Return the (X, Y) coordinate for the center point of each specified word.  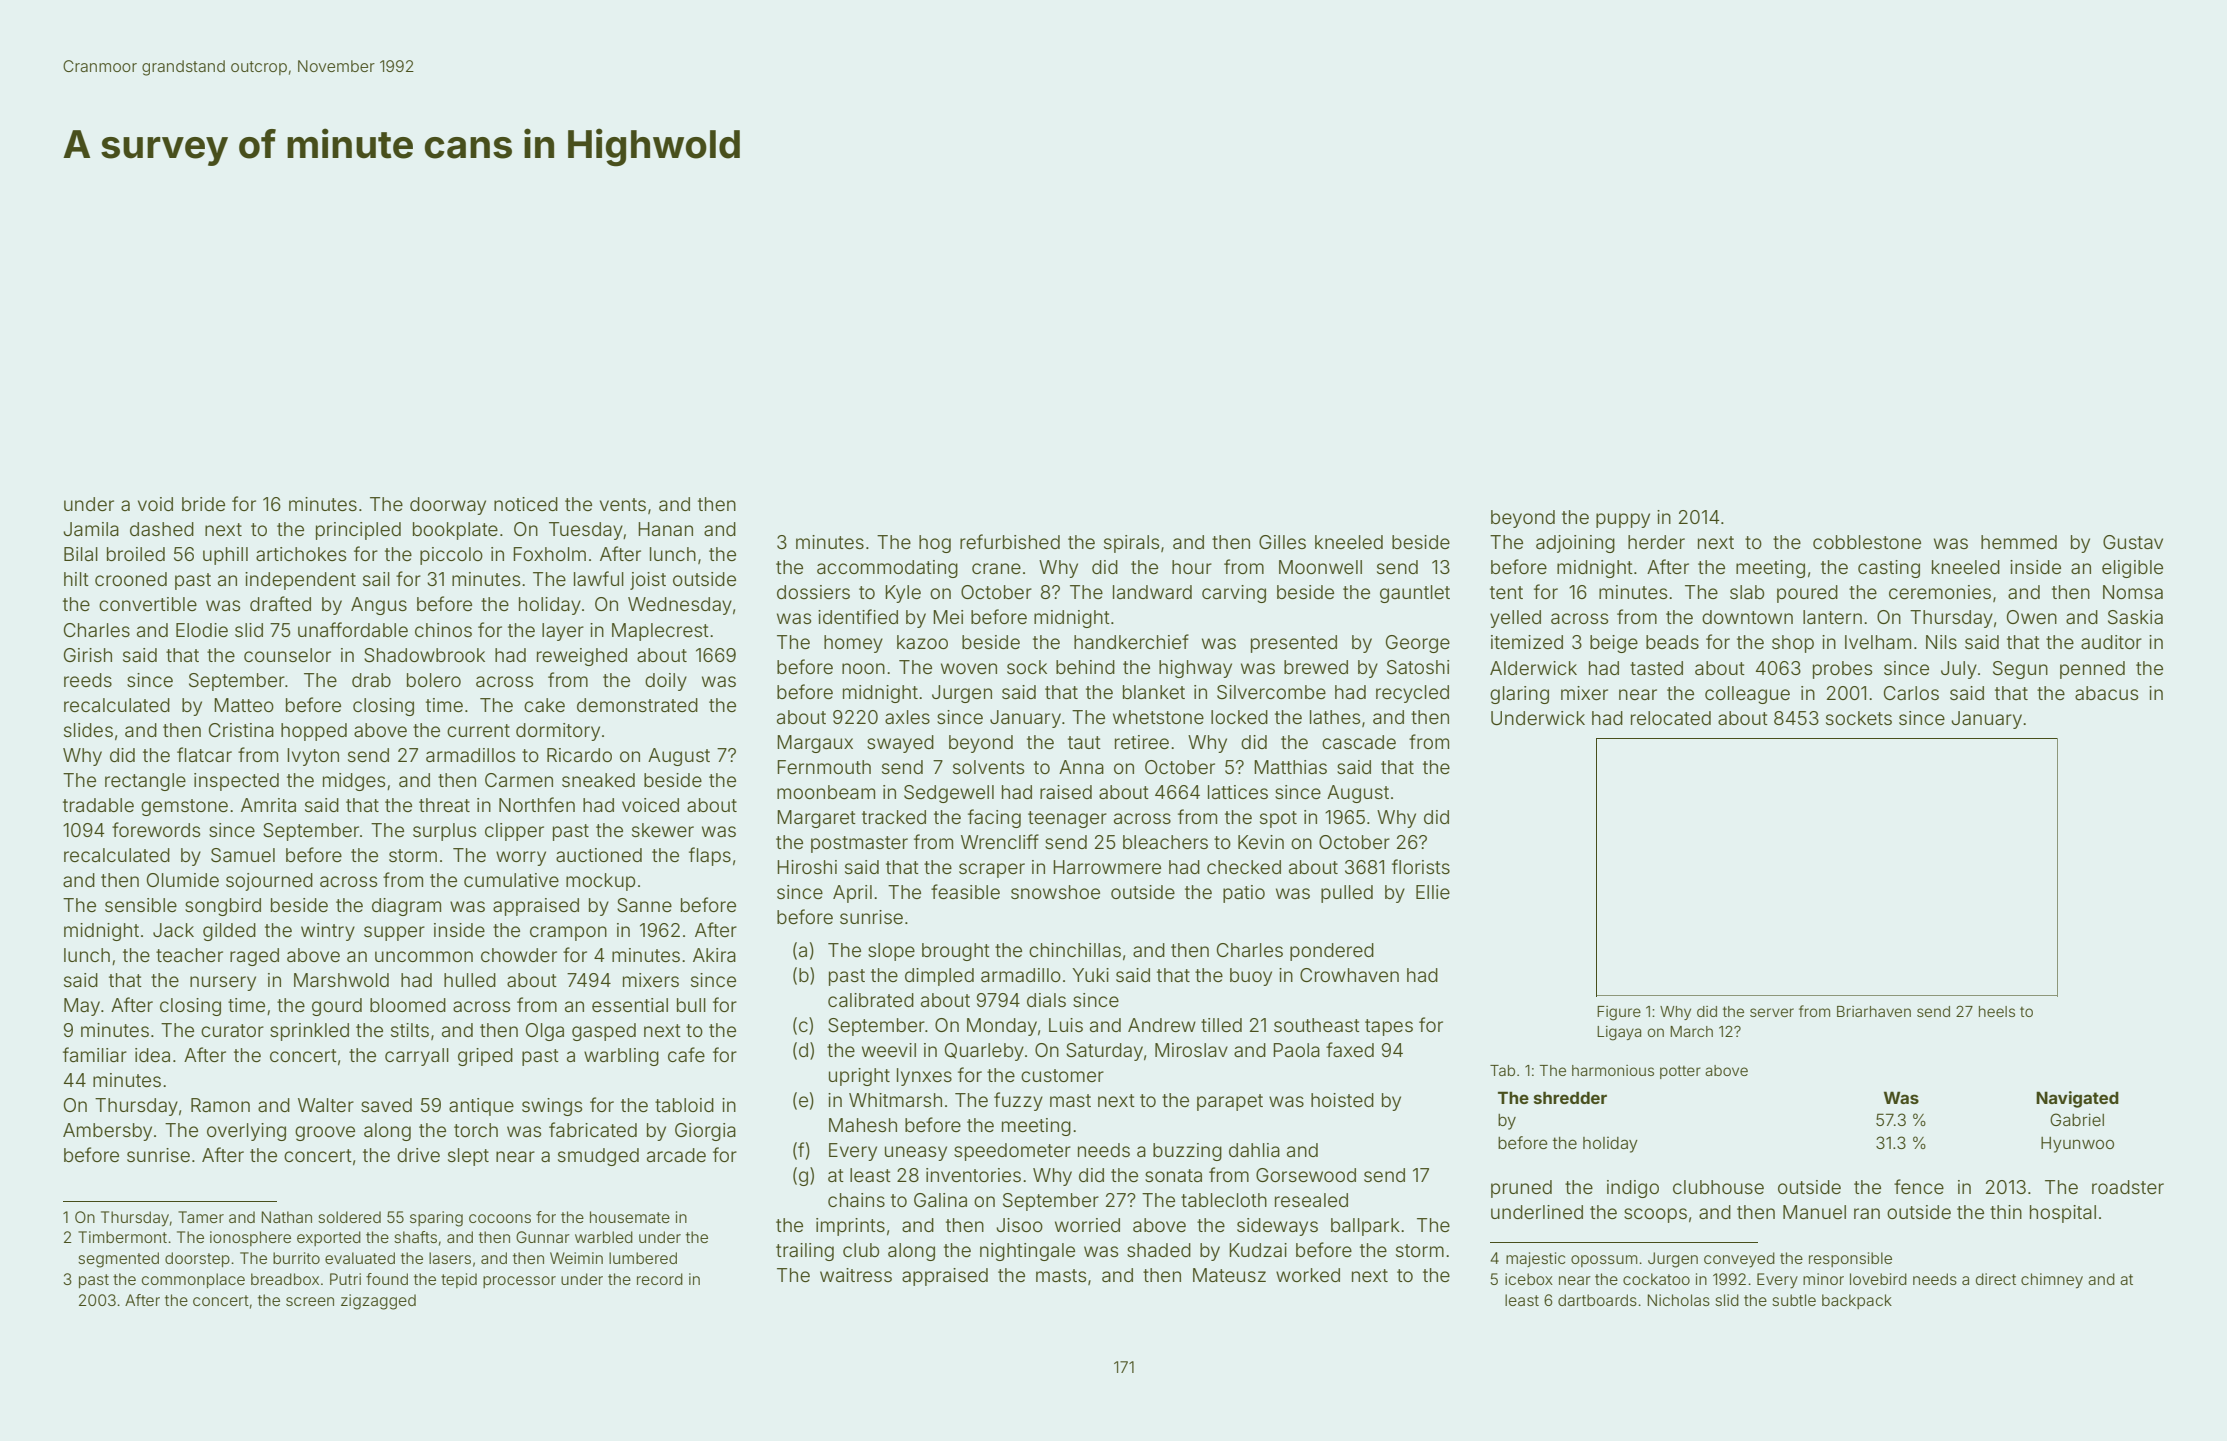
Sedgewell (949, 794)
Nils (1941, 642)
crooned (131, 579)
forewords (156, 829)
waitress (856, 1275)
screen (310, 1301)
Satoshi (1418, 667)
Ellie (1433, 892)
